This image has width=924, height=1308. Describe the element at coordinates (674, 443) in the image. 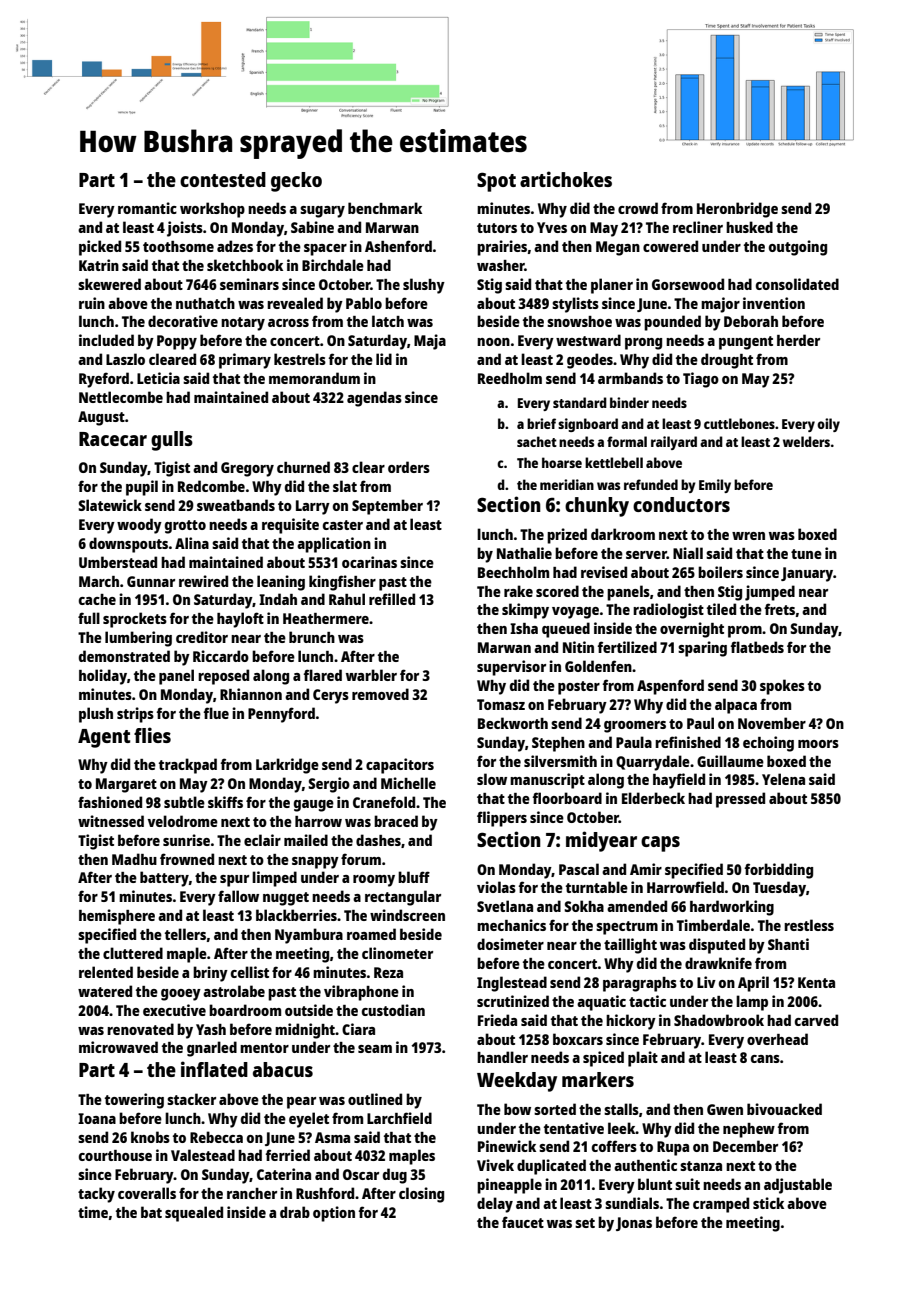

I see `railyard` at that location.
